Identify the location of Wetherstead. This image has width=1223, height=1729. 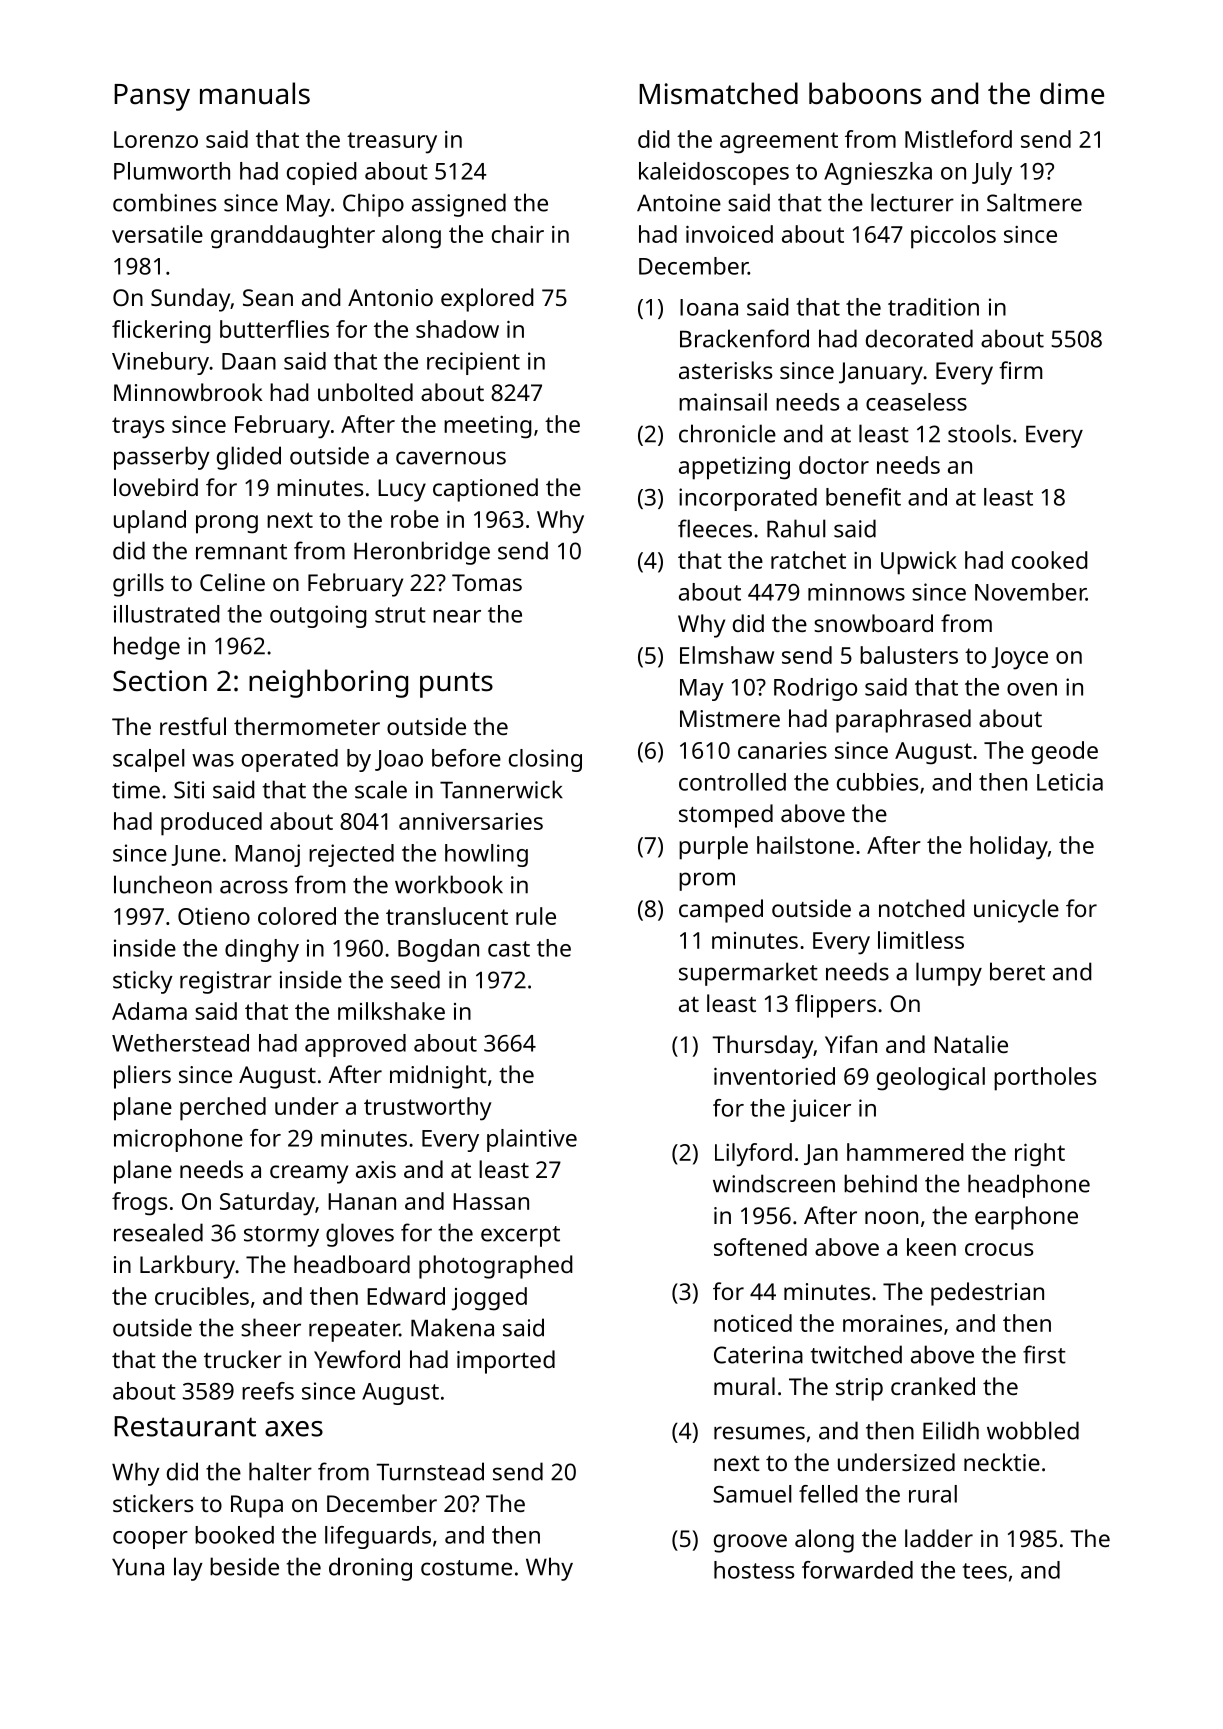
(180, 1043).
